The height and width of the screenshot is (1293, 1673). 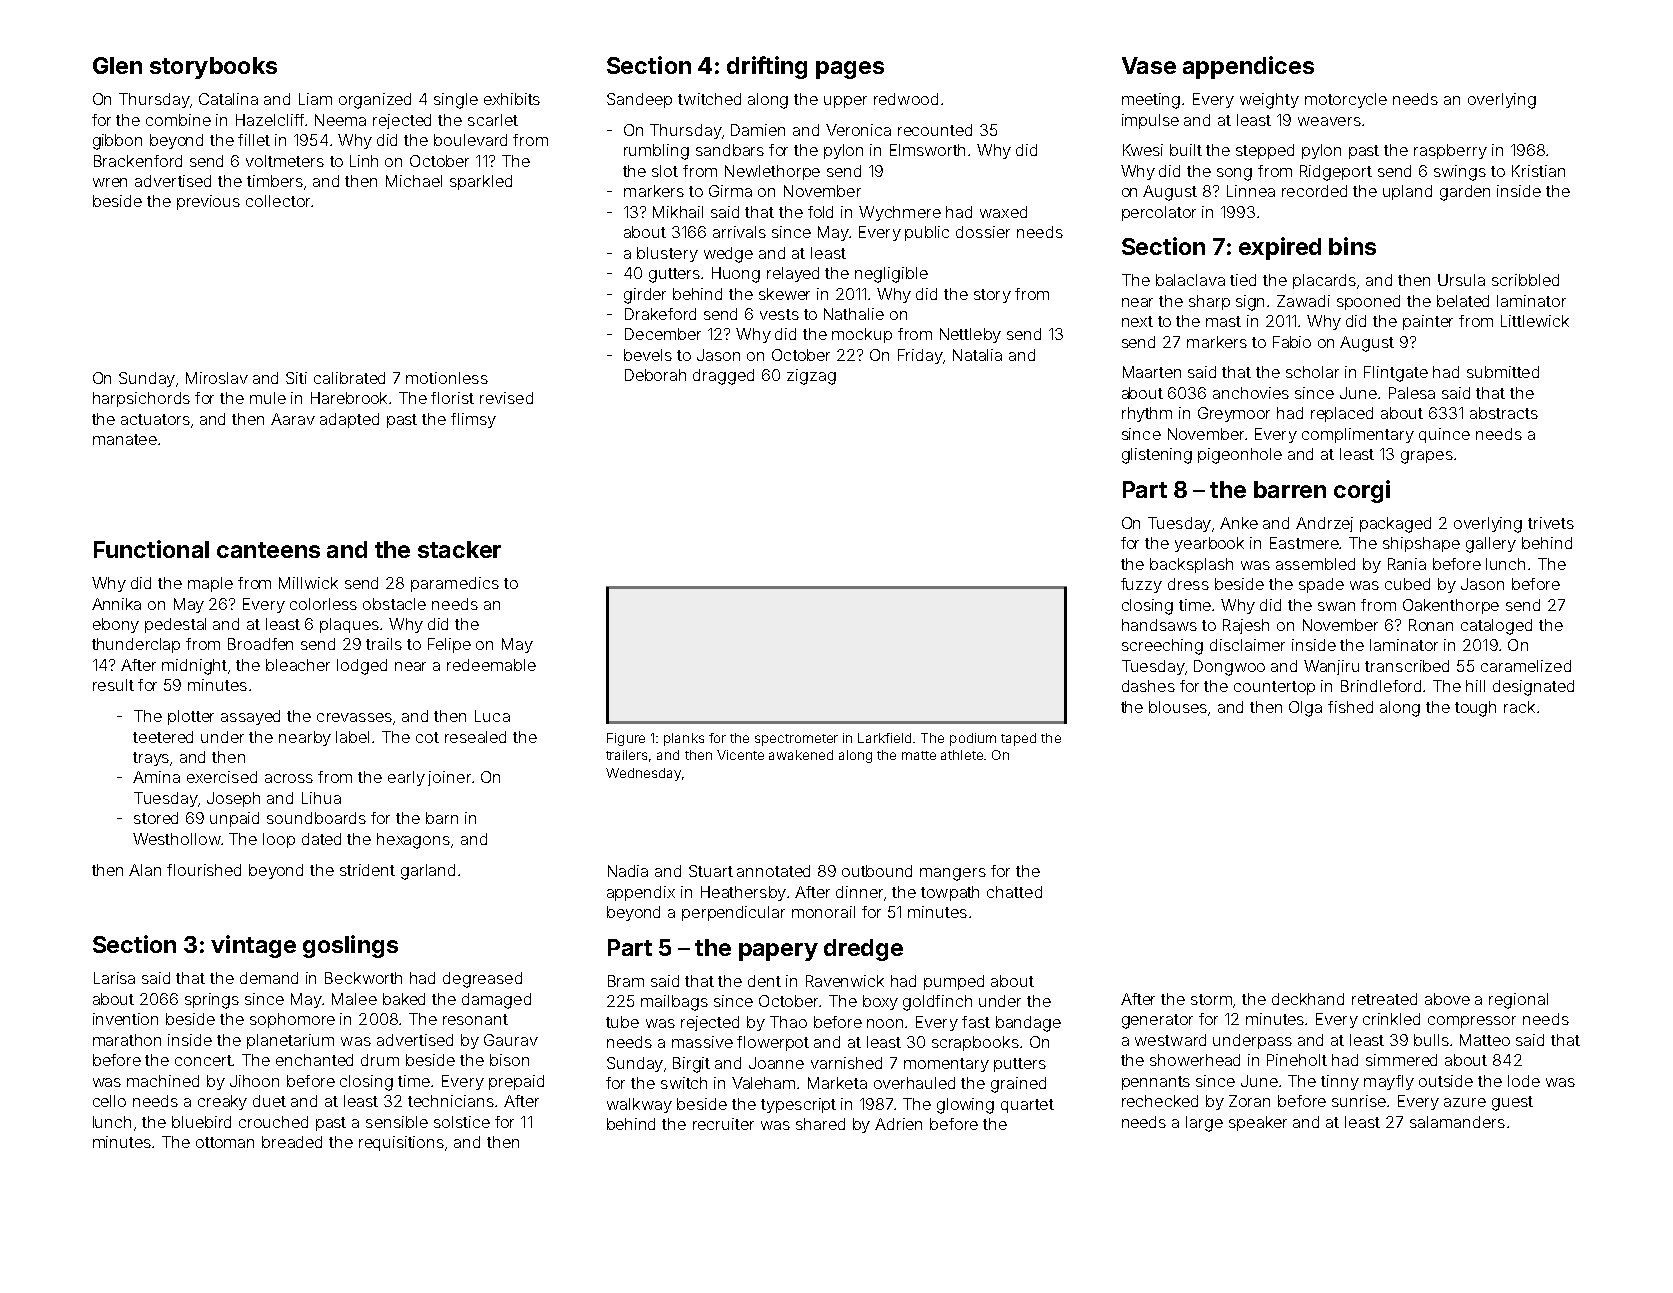 What do you see at coordinates (194, 667) in the screenshot?
I see `midnight` at bounding box center [194, 667].
